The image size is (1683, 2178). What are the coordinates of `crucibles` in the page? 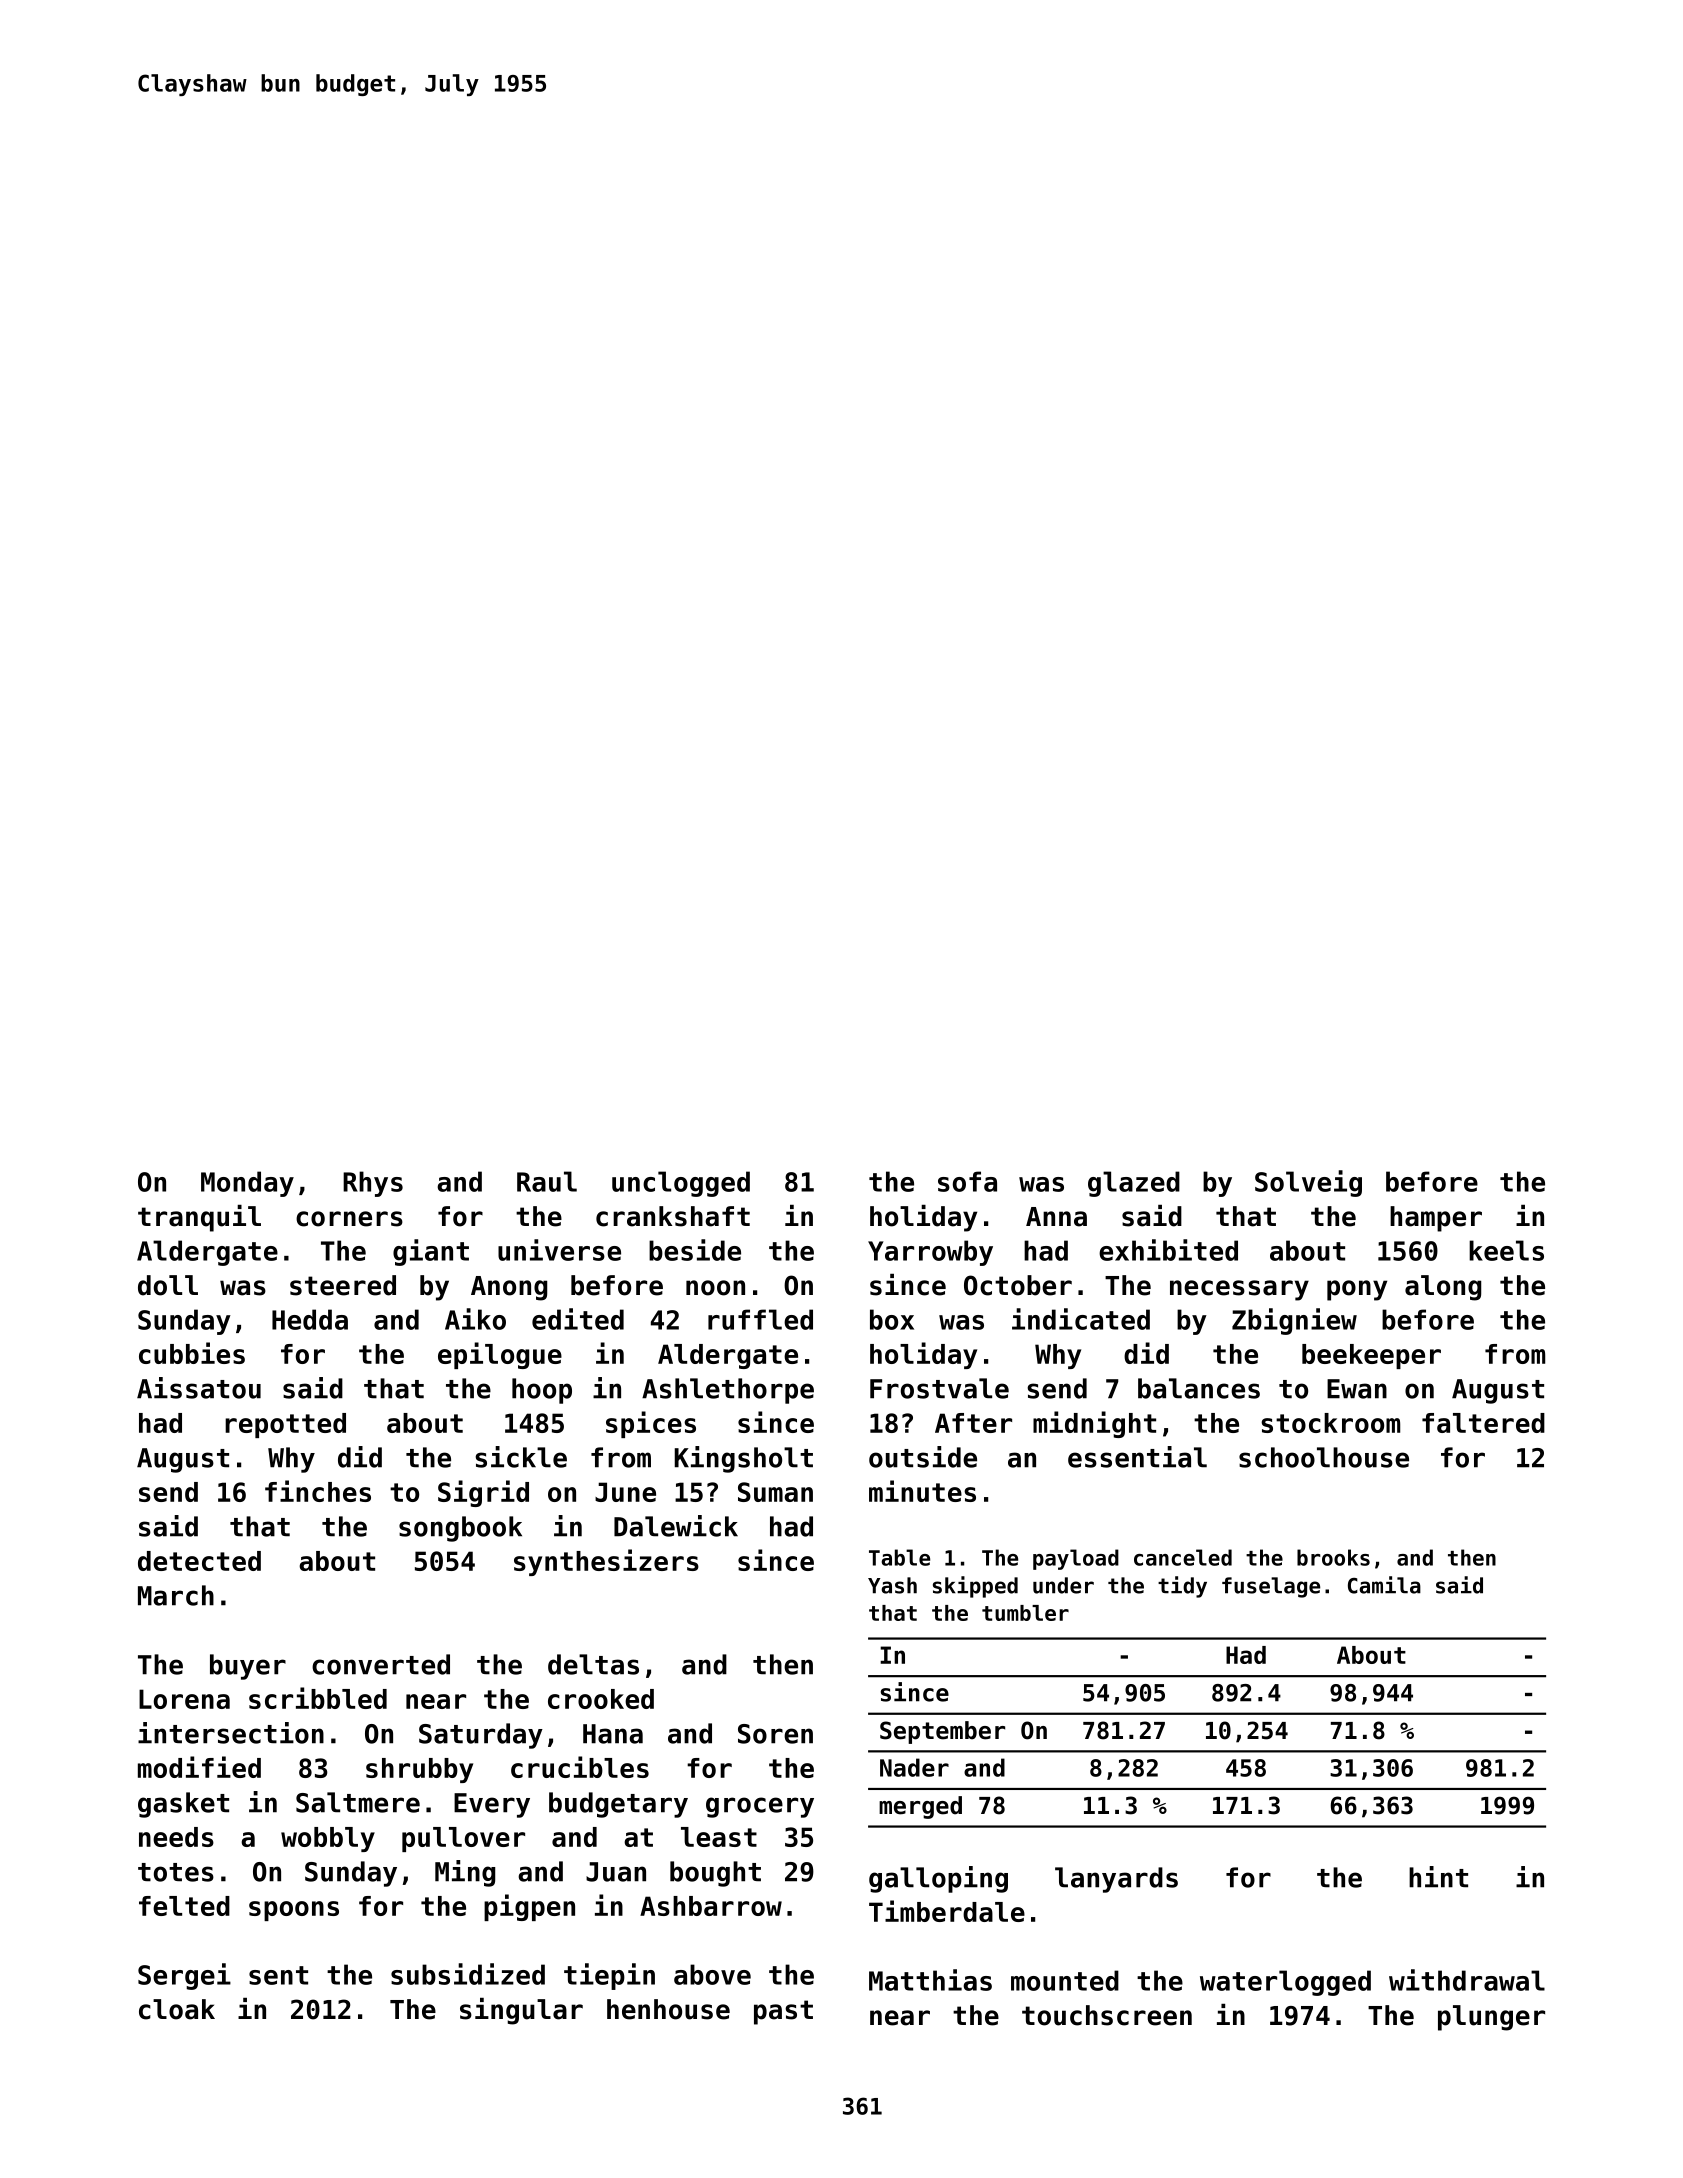 It's located at (580, 1767).
